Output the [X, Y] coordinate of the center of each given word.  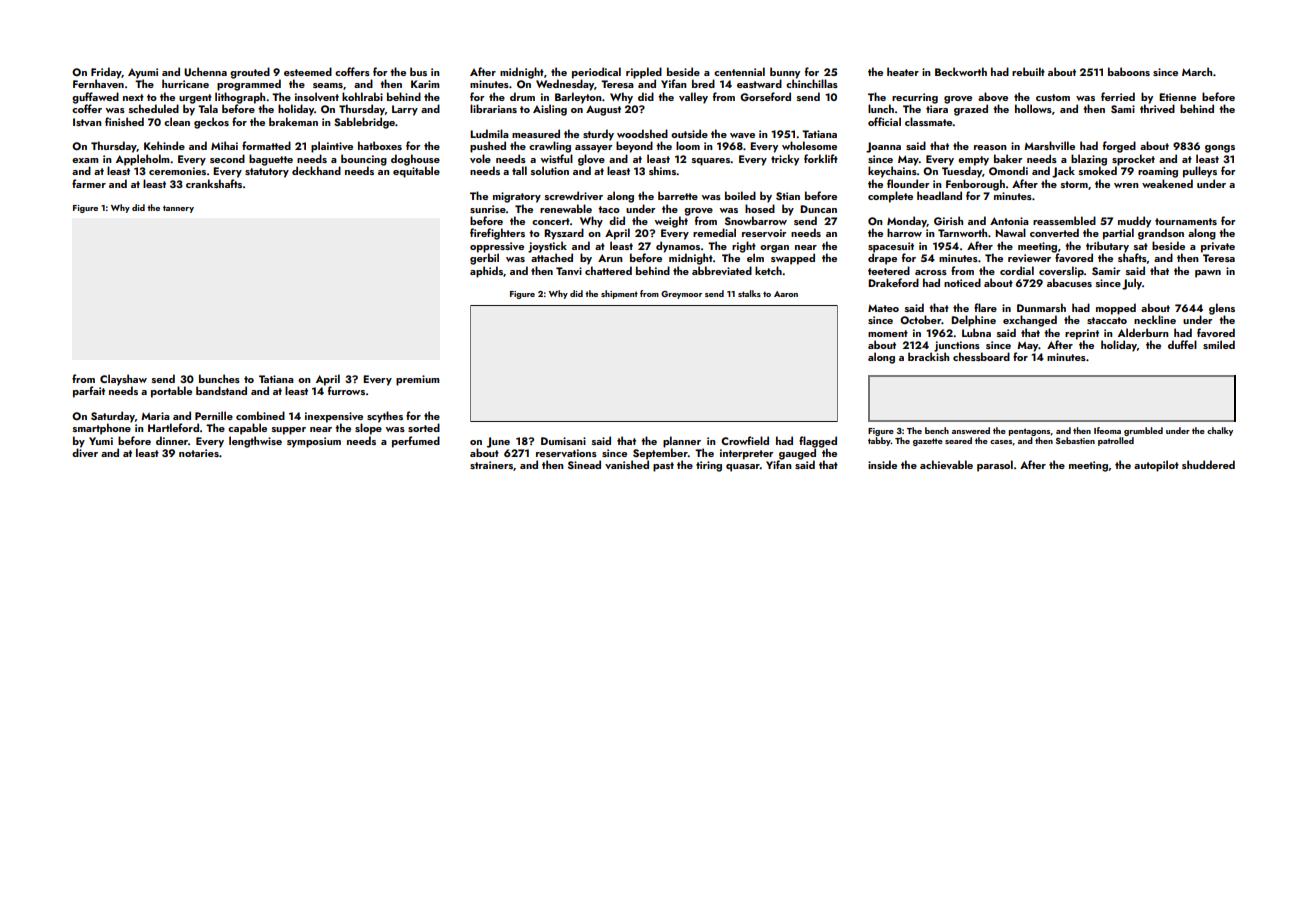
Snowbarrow [756, 220]
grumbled [1143, 431]
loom [688, 145]
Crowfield [745, 440]
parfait [89, 392]
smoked [1098, 170]
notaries [199, 453]
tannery [178, 209]
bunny [785, 73]
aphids [486, 272]
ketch [768, 270]
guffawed [95, 98]
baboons [1129, 71]
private [1218, 247]
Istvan [87, 122]
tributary [1107, 247]
